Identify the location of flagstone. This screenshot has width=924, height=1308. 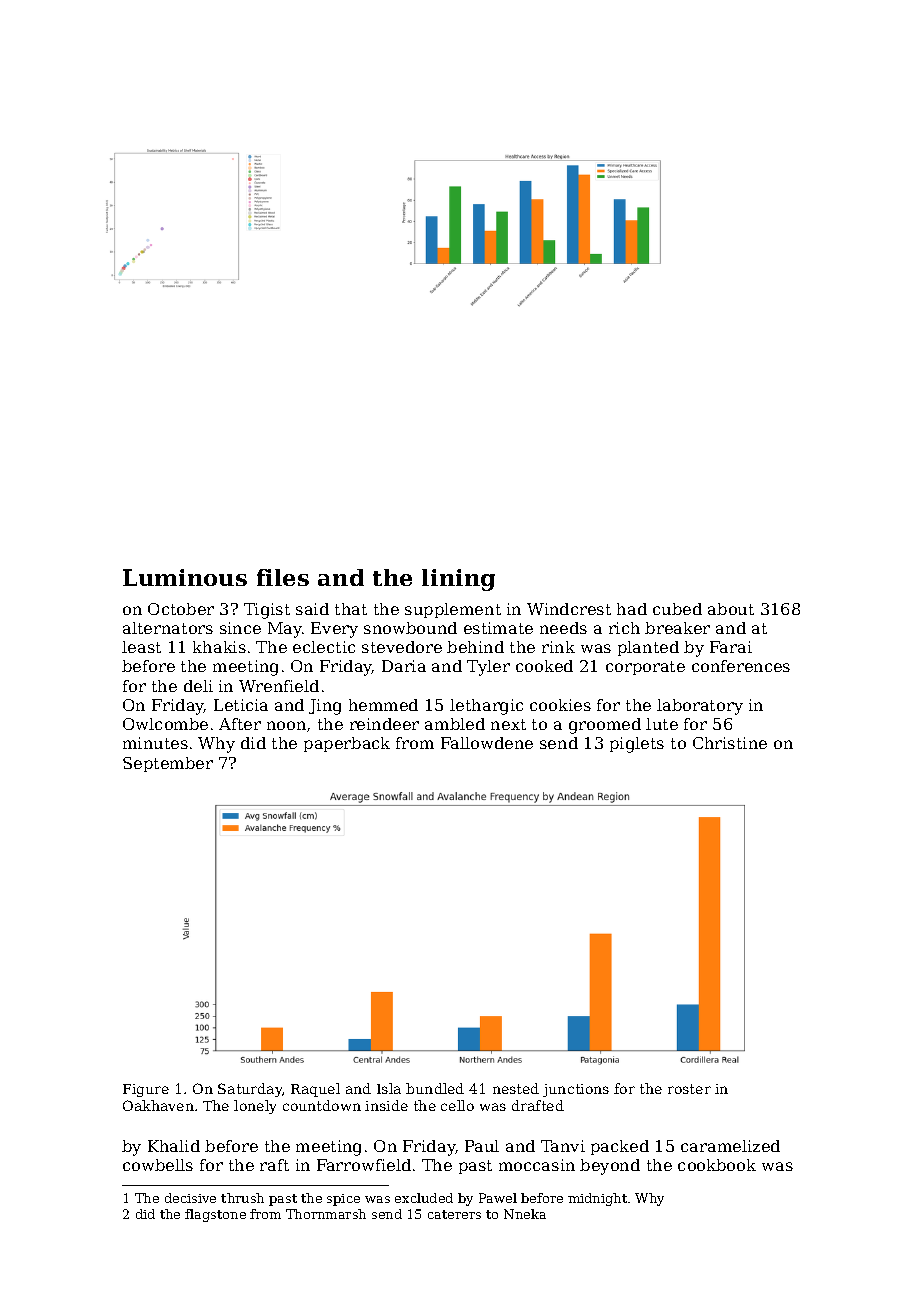
(215, 1215).
